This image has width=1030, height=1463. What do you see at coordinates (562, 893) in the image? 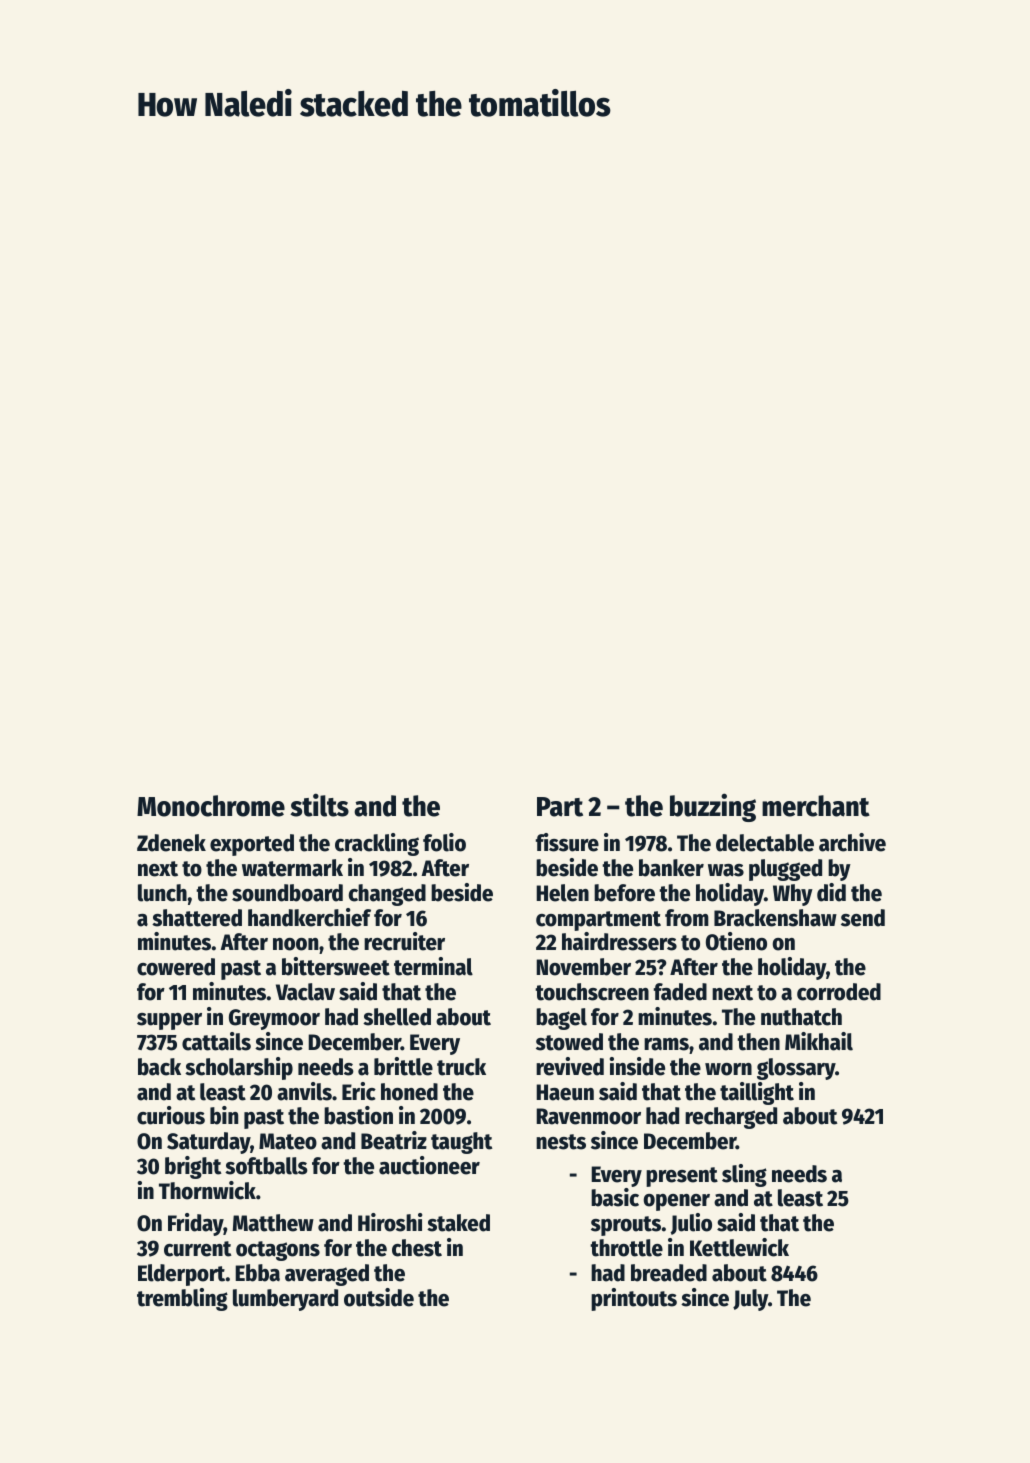
I see `Helen` at bounding box center [562, 893].
